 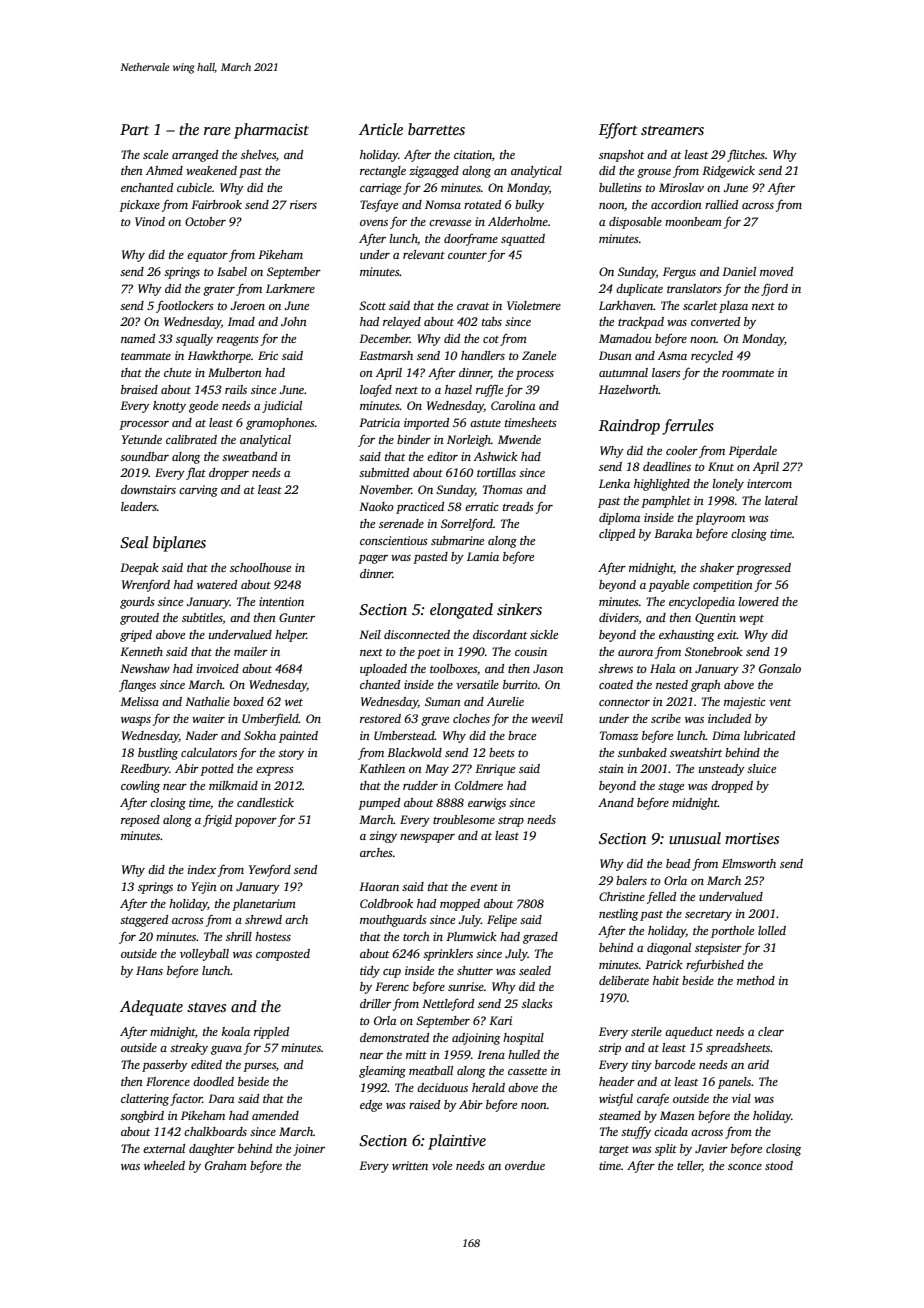 I want to click on rudder, so click(x=420, y=785).
